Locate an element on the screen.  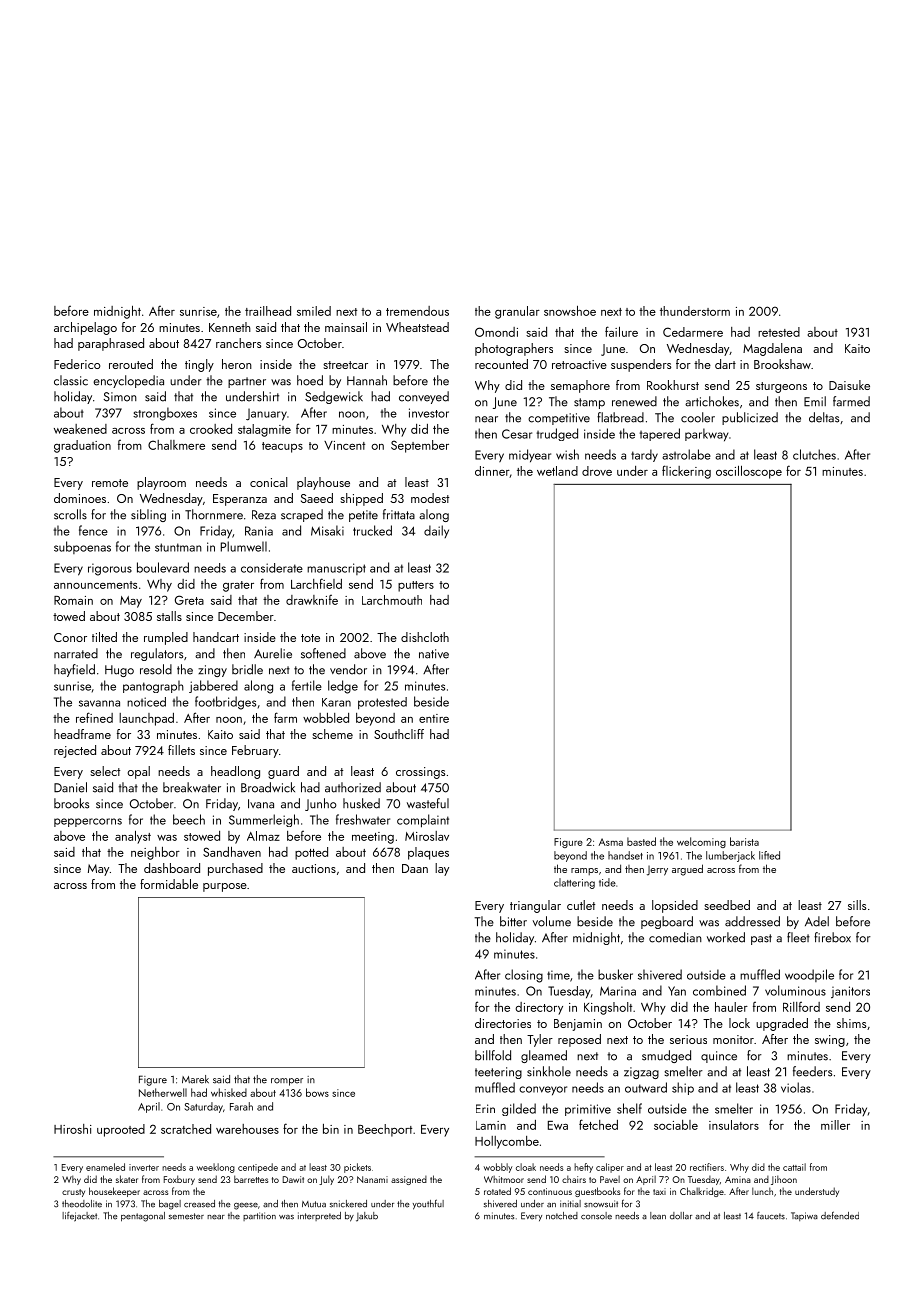
snickered is located at coordinates (348, 1204).
